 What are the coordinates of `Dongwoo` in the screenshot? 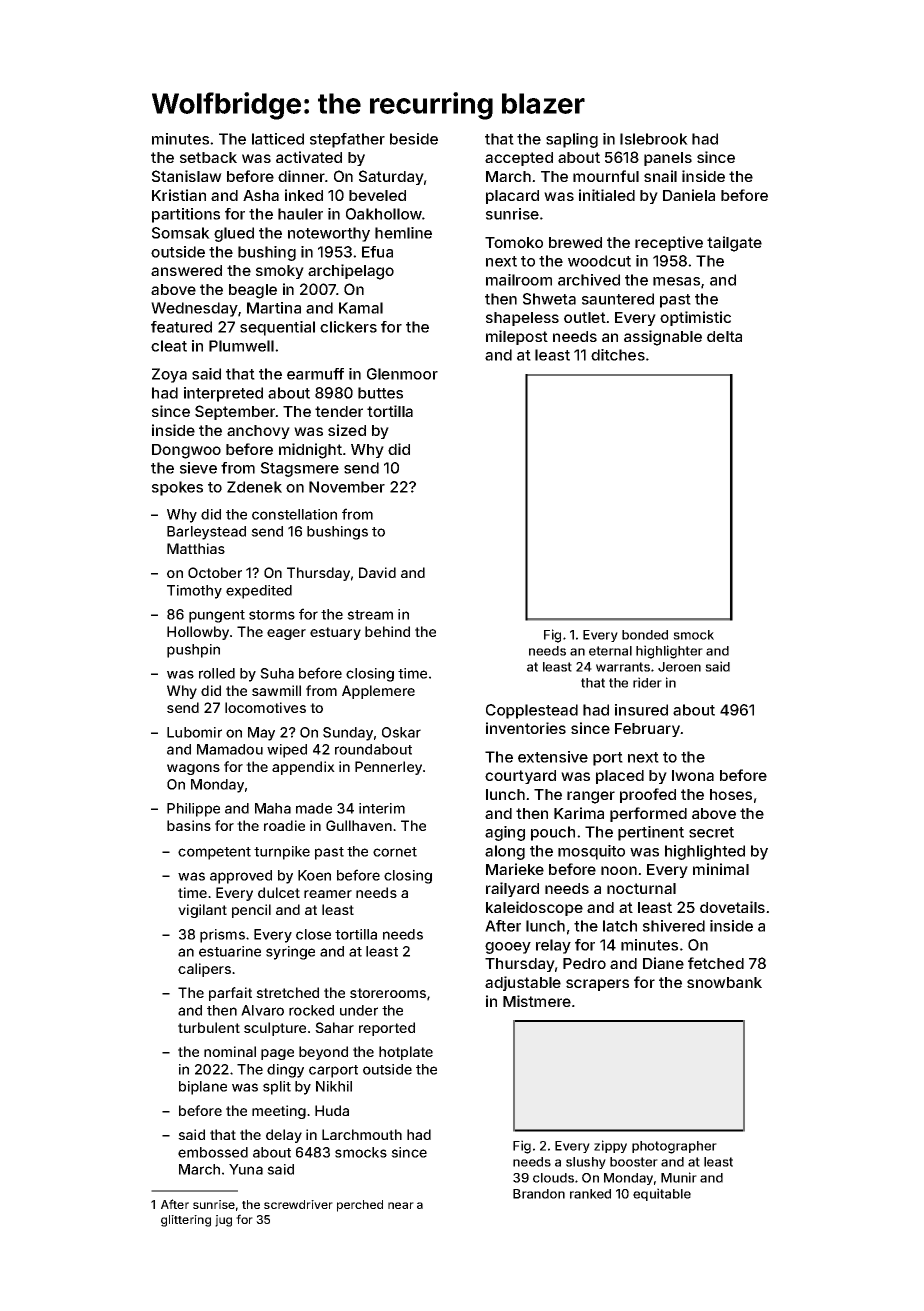 It's located at (186, 451).
